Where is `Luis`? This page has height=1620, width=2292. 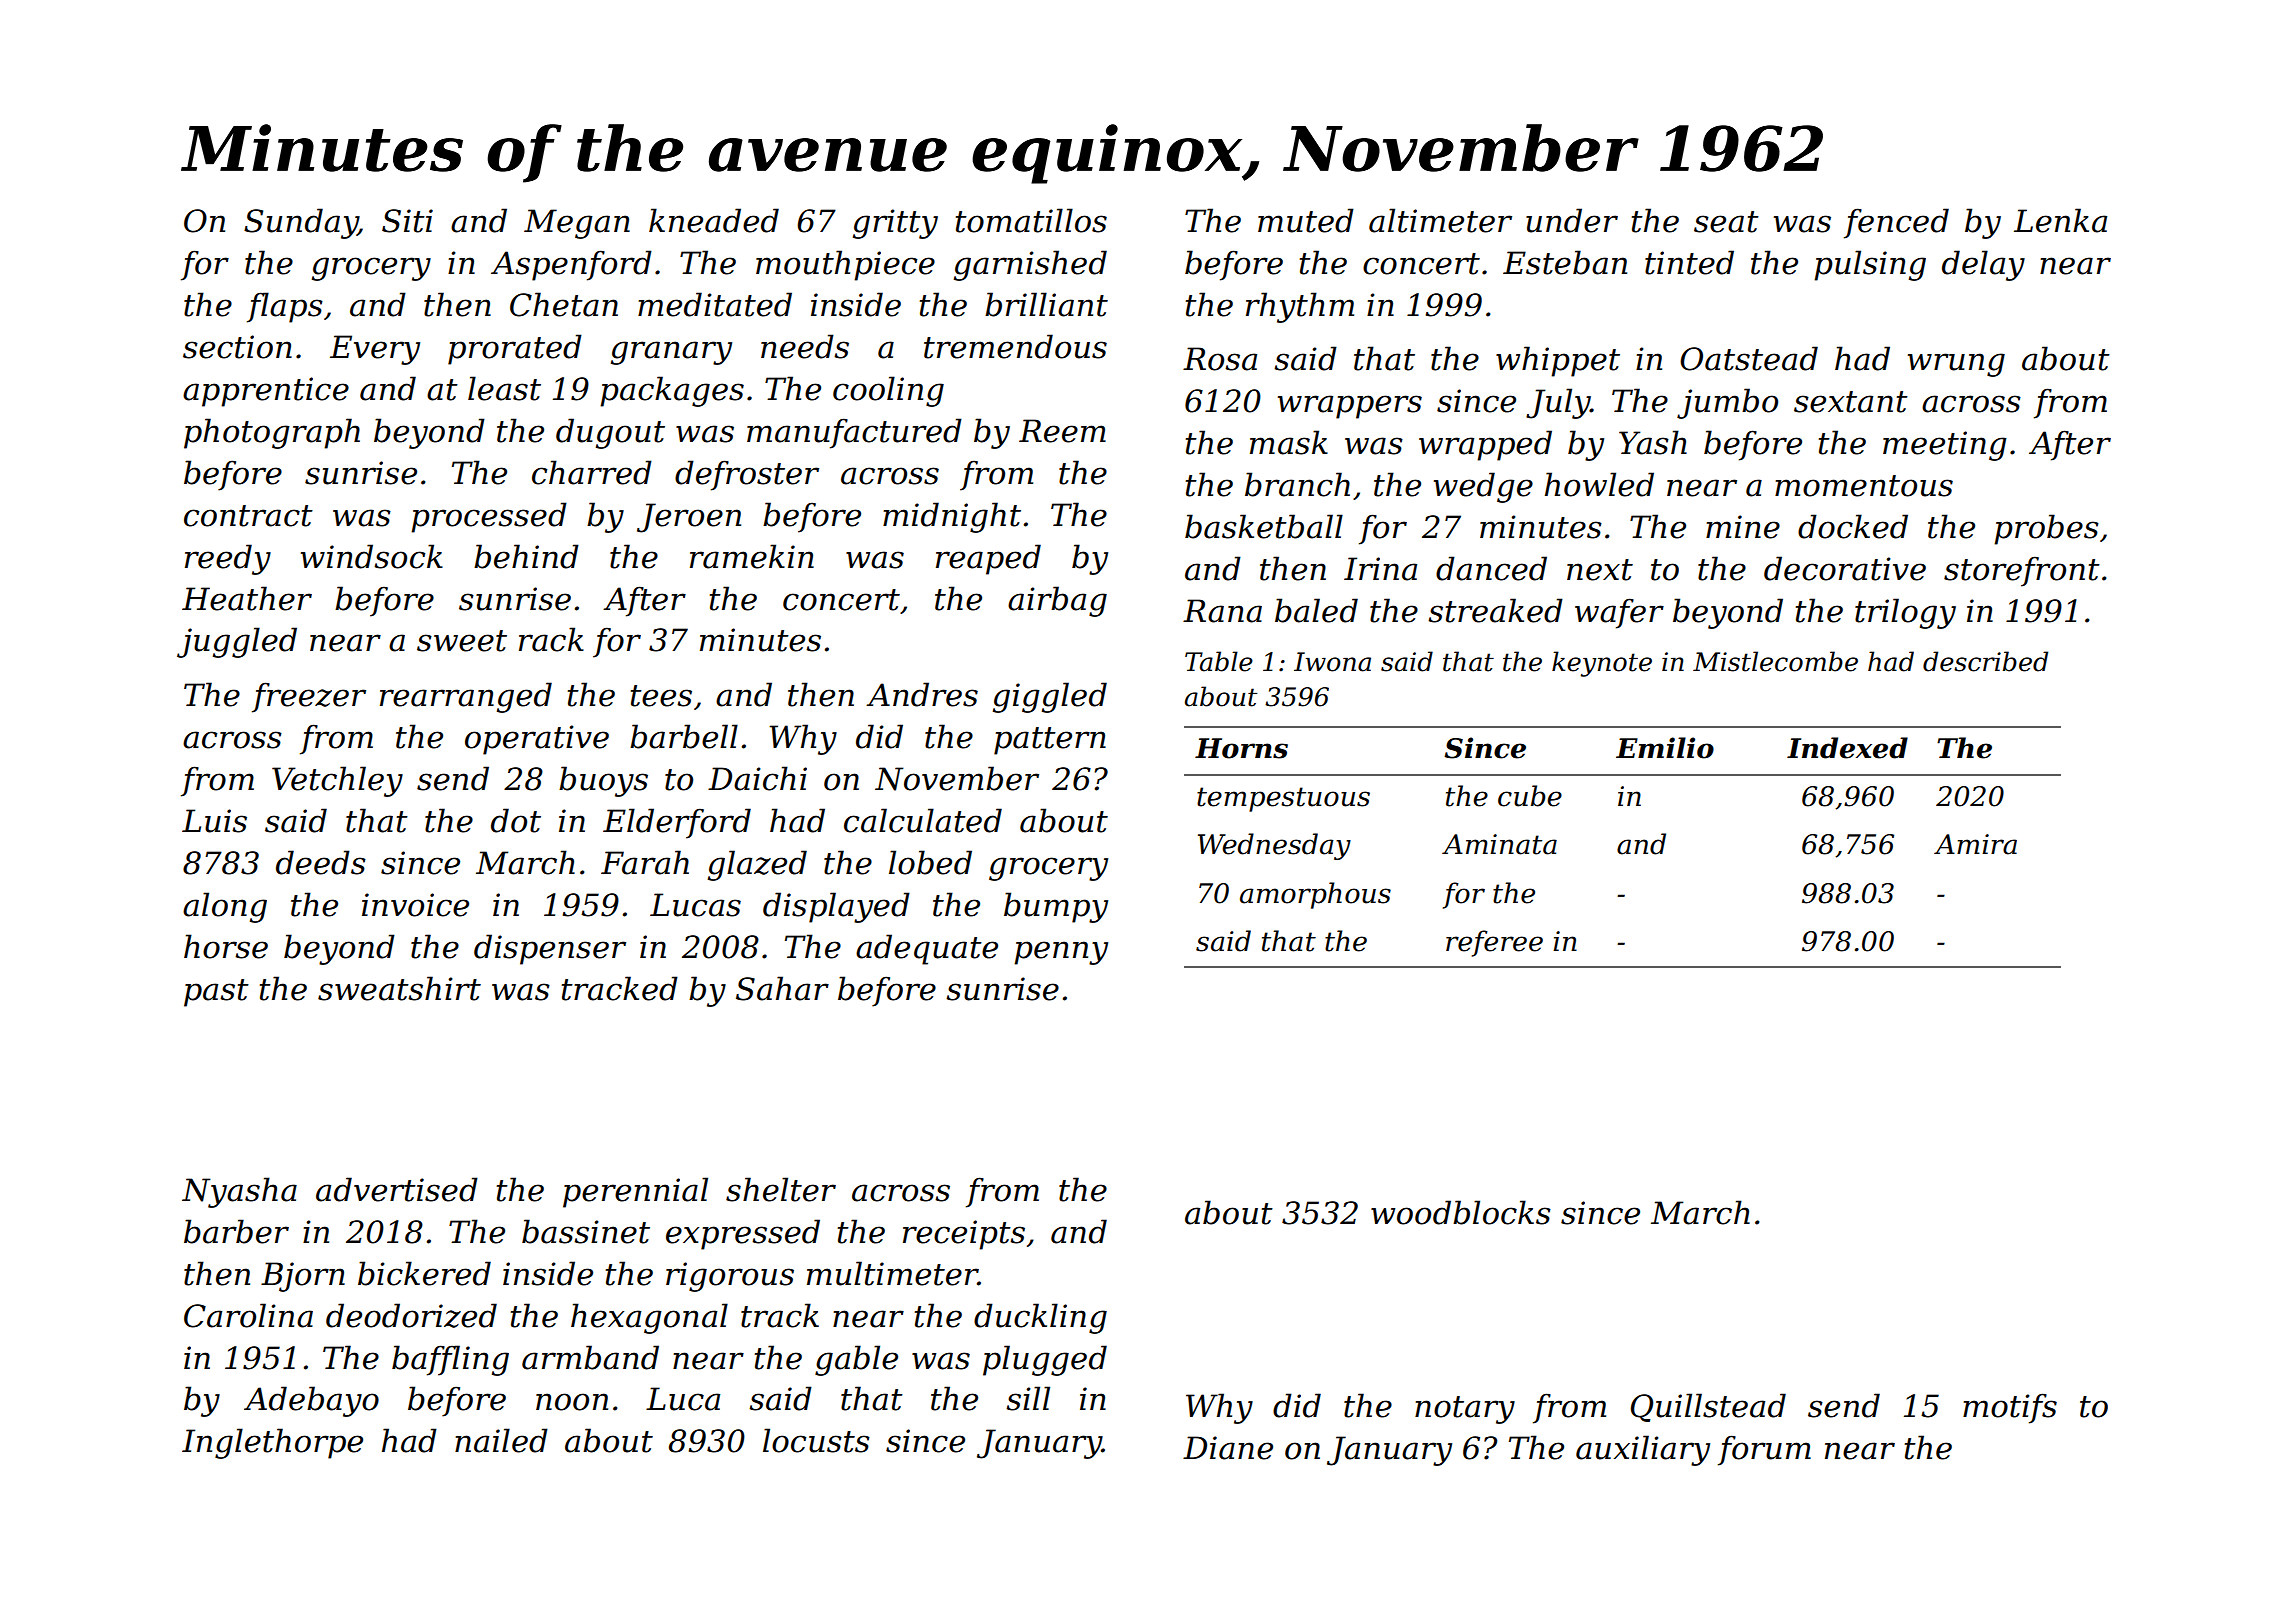
Luis is located at coordinates (214, 821).
